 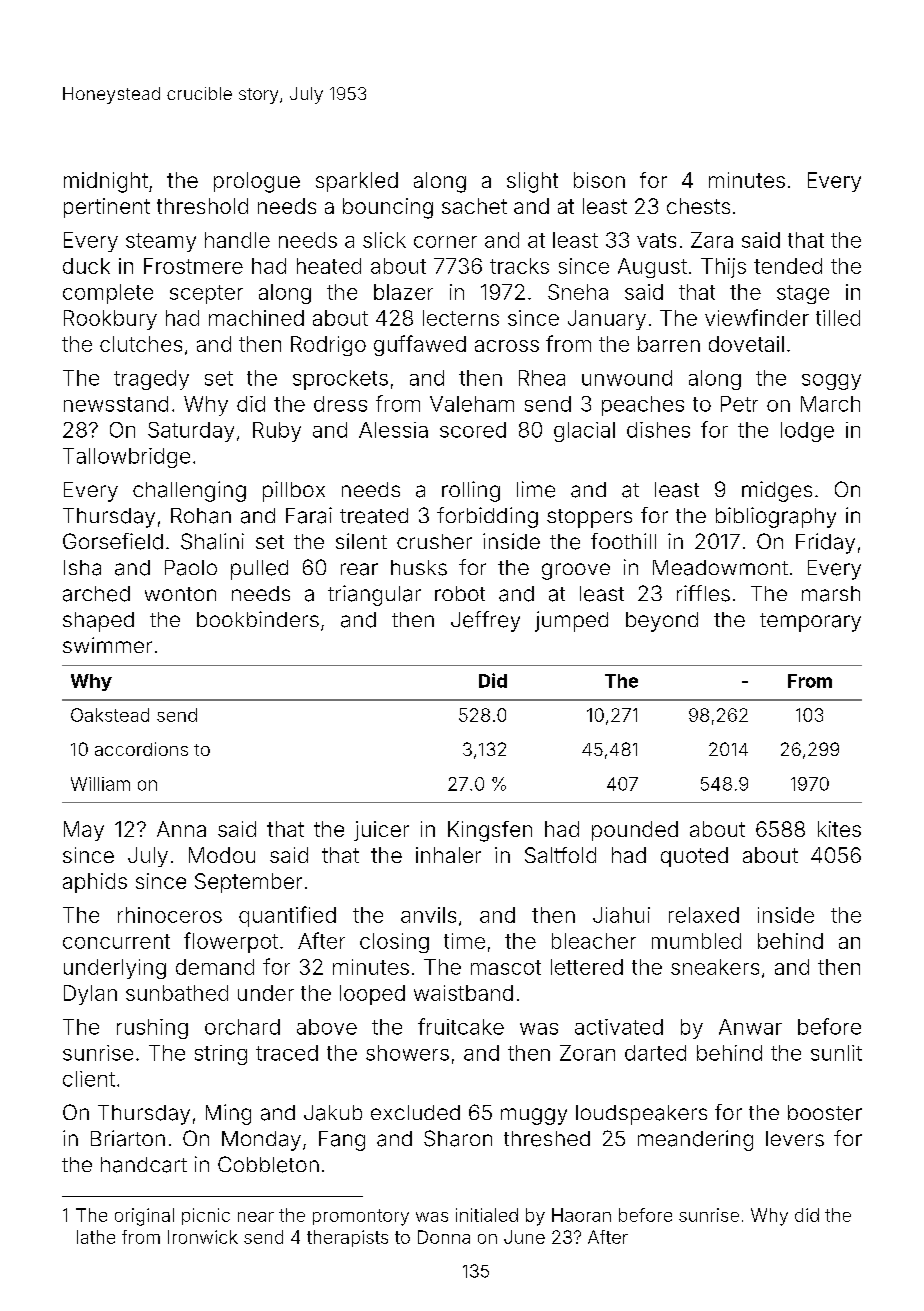 What do you see at coordinates (203, 1237) in the image?
I see `Ironwick` at bounding box center [203, 1237].
